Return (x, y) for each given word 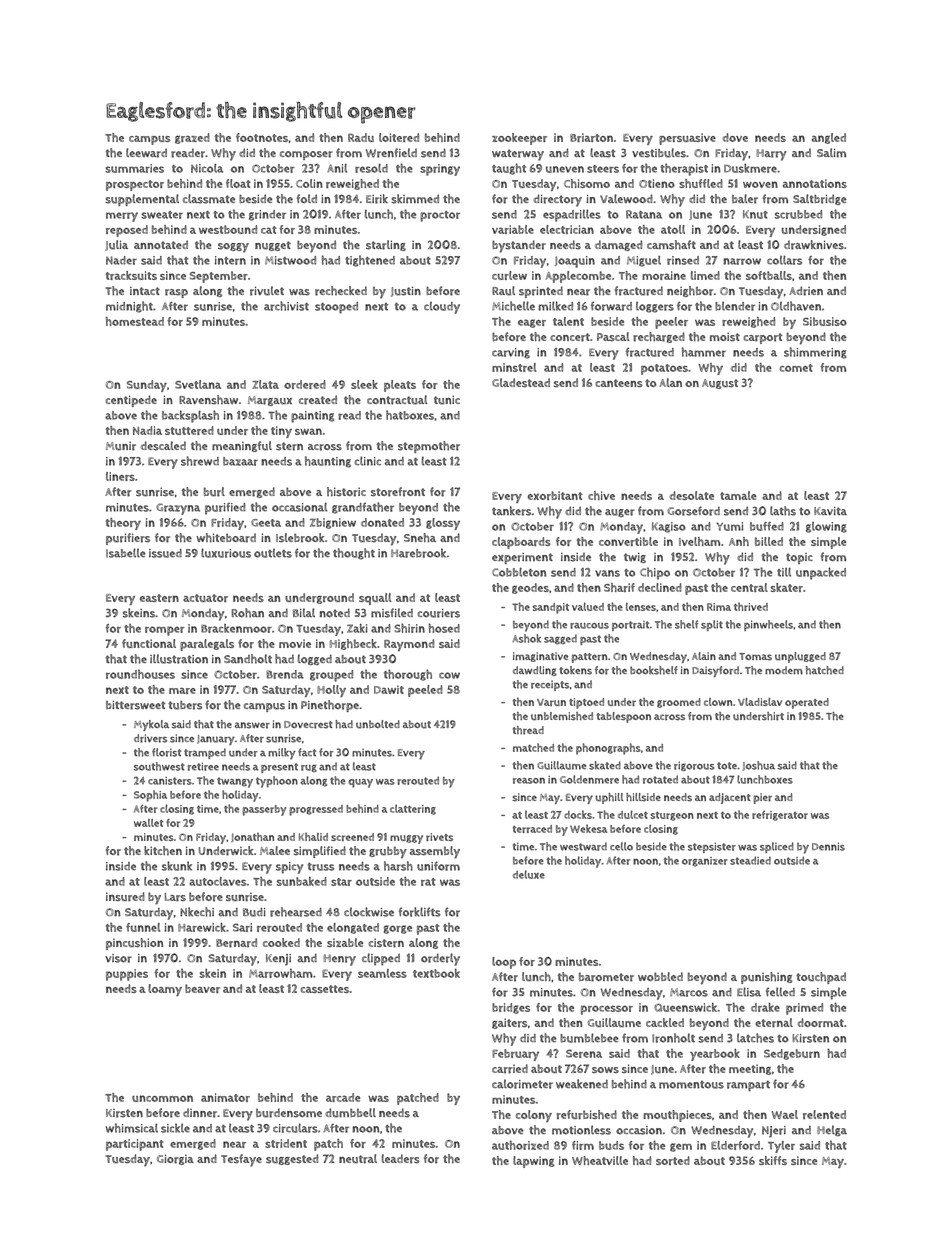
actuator (205, 598)
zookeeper (519, 139)
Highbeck (353, 644)
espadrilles (572, 215)
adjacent (730, 798)
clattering (413, 809)
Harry (771, 155)
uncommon (162, 1098)
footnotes (262, 137)
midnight (129, 307)
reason (529, 780)
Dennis (828, 846)
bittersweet (136, 705)
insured (125, 897)
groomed (679, 703)
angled (829, 138)
